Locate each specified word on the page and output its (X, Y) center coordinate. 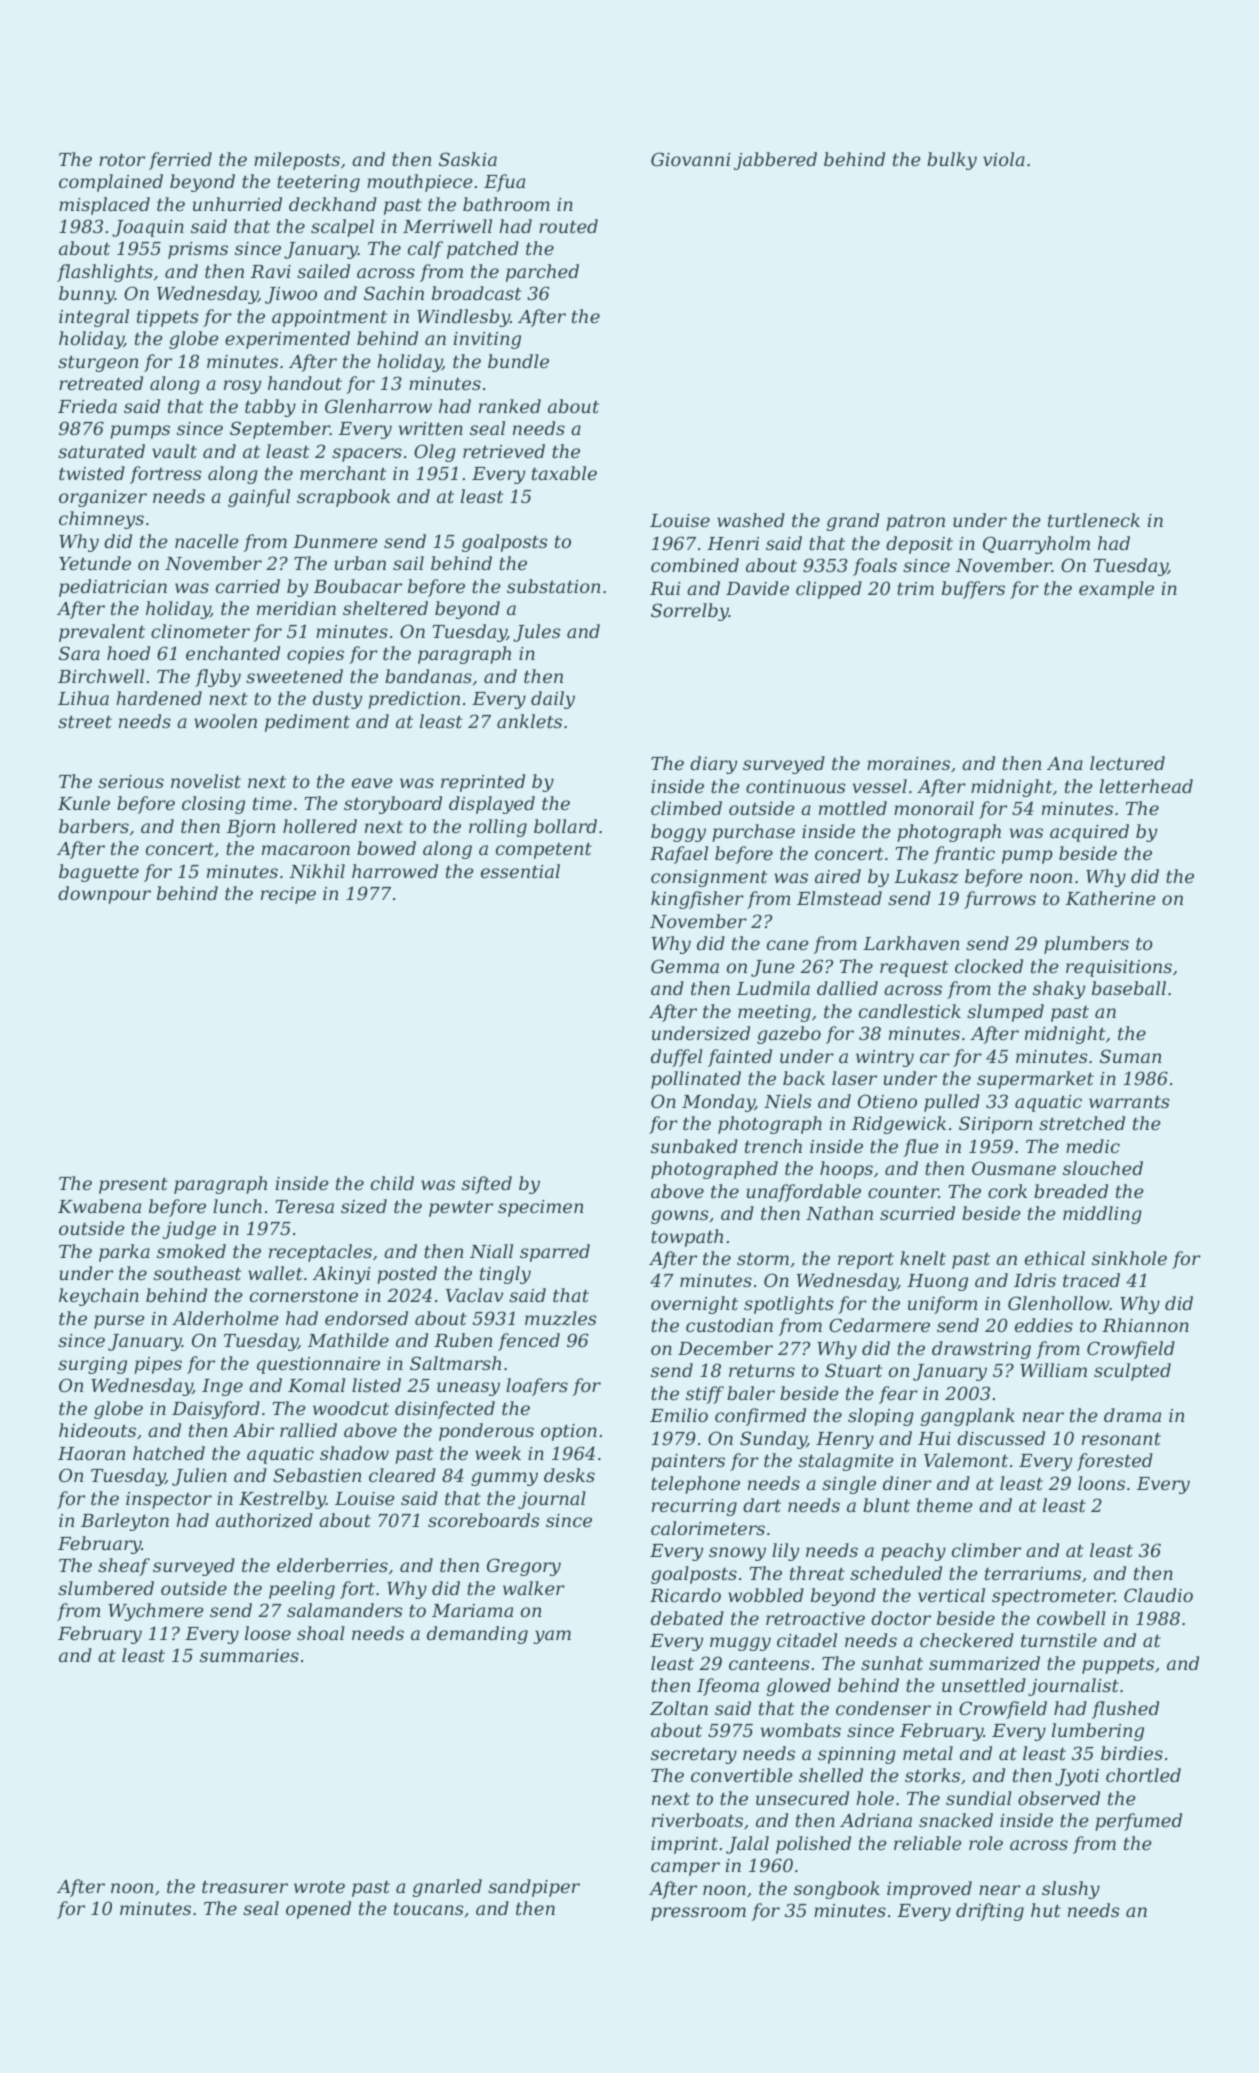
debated (687, 1618)
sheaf (124, 1567)
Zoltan (679, 1708)
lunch (237, 1206)
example (1116, 590)
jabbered (775, 161)
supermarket (1035, 1080)
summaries (249, 1655)
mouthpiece (420, 183)
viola (1004, 159)
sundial (979, 1798)
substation (553, 586)
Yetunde (95, 563)
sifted (487, 1185)
